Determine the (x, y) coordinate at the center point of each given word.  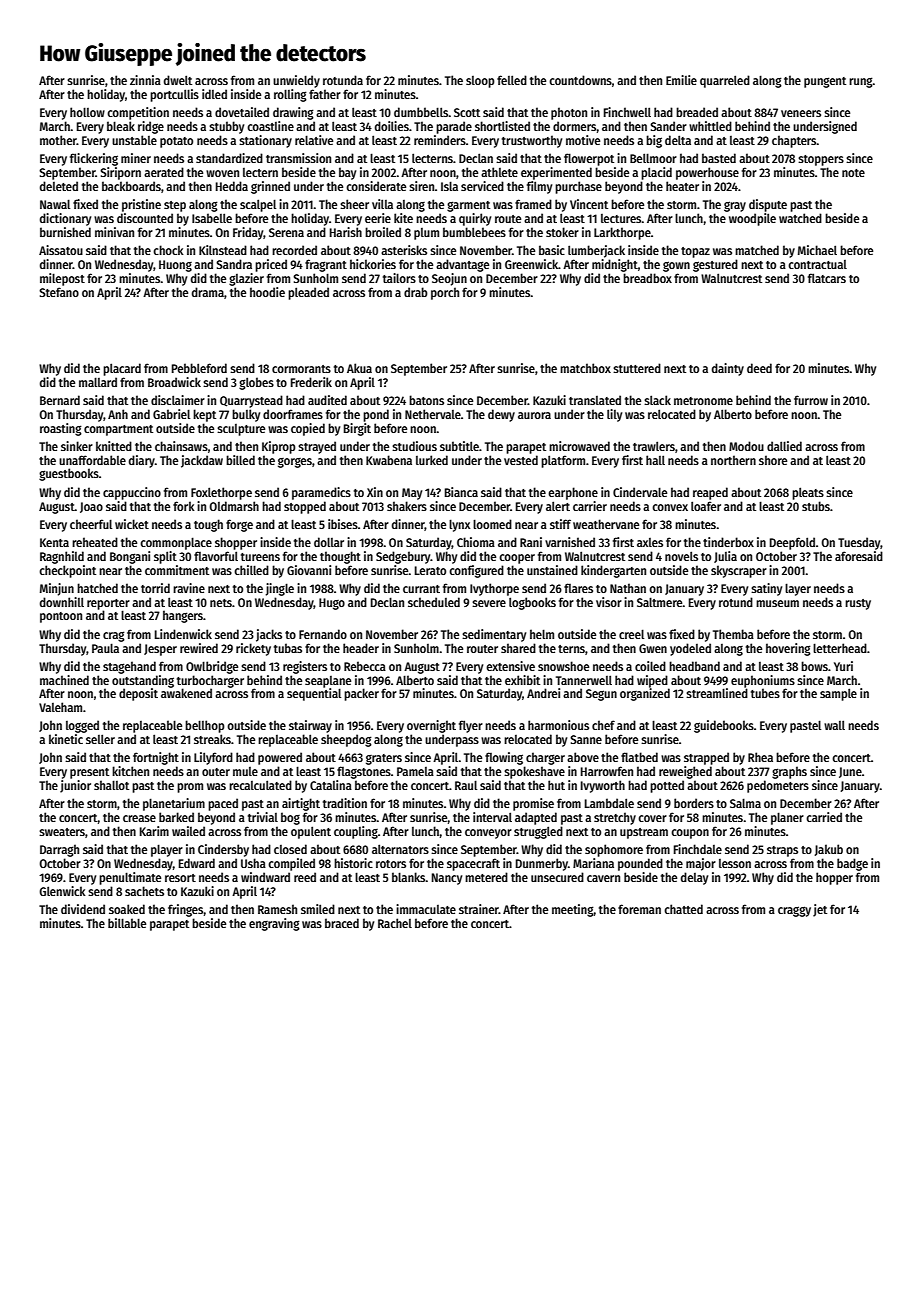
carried (824, 817)
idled (214, 94)
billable (127, 923)
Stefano (59, 292)
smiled (318, 909)
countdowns (580, 80)
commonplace (176, 543)
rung (861, 82)
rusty (858, 604)
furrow (811, 400)
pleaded (308, 293)
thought (340, 557)
